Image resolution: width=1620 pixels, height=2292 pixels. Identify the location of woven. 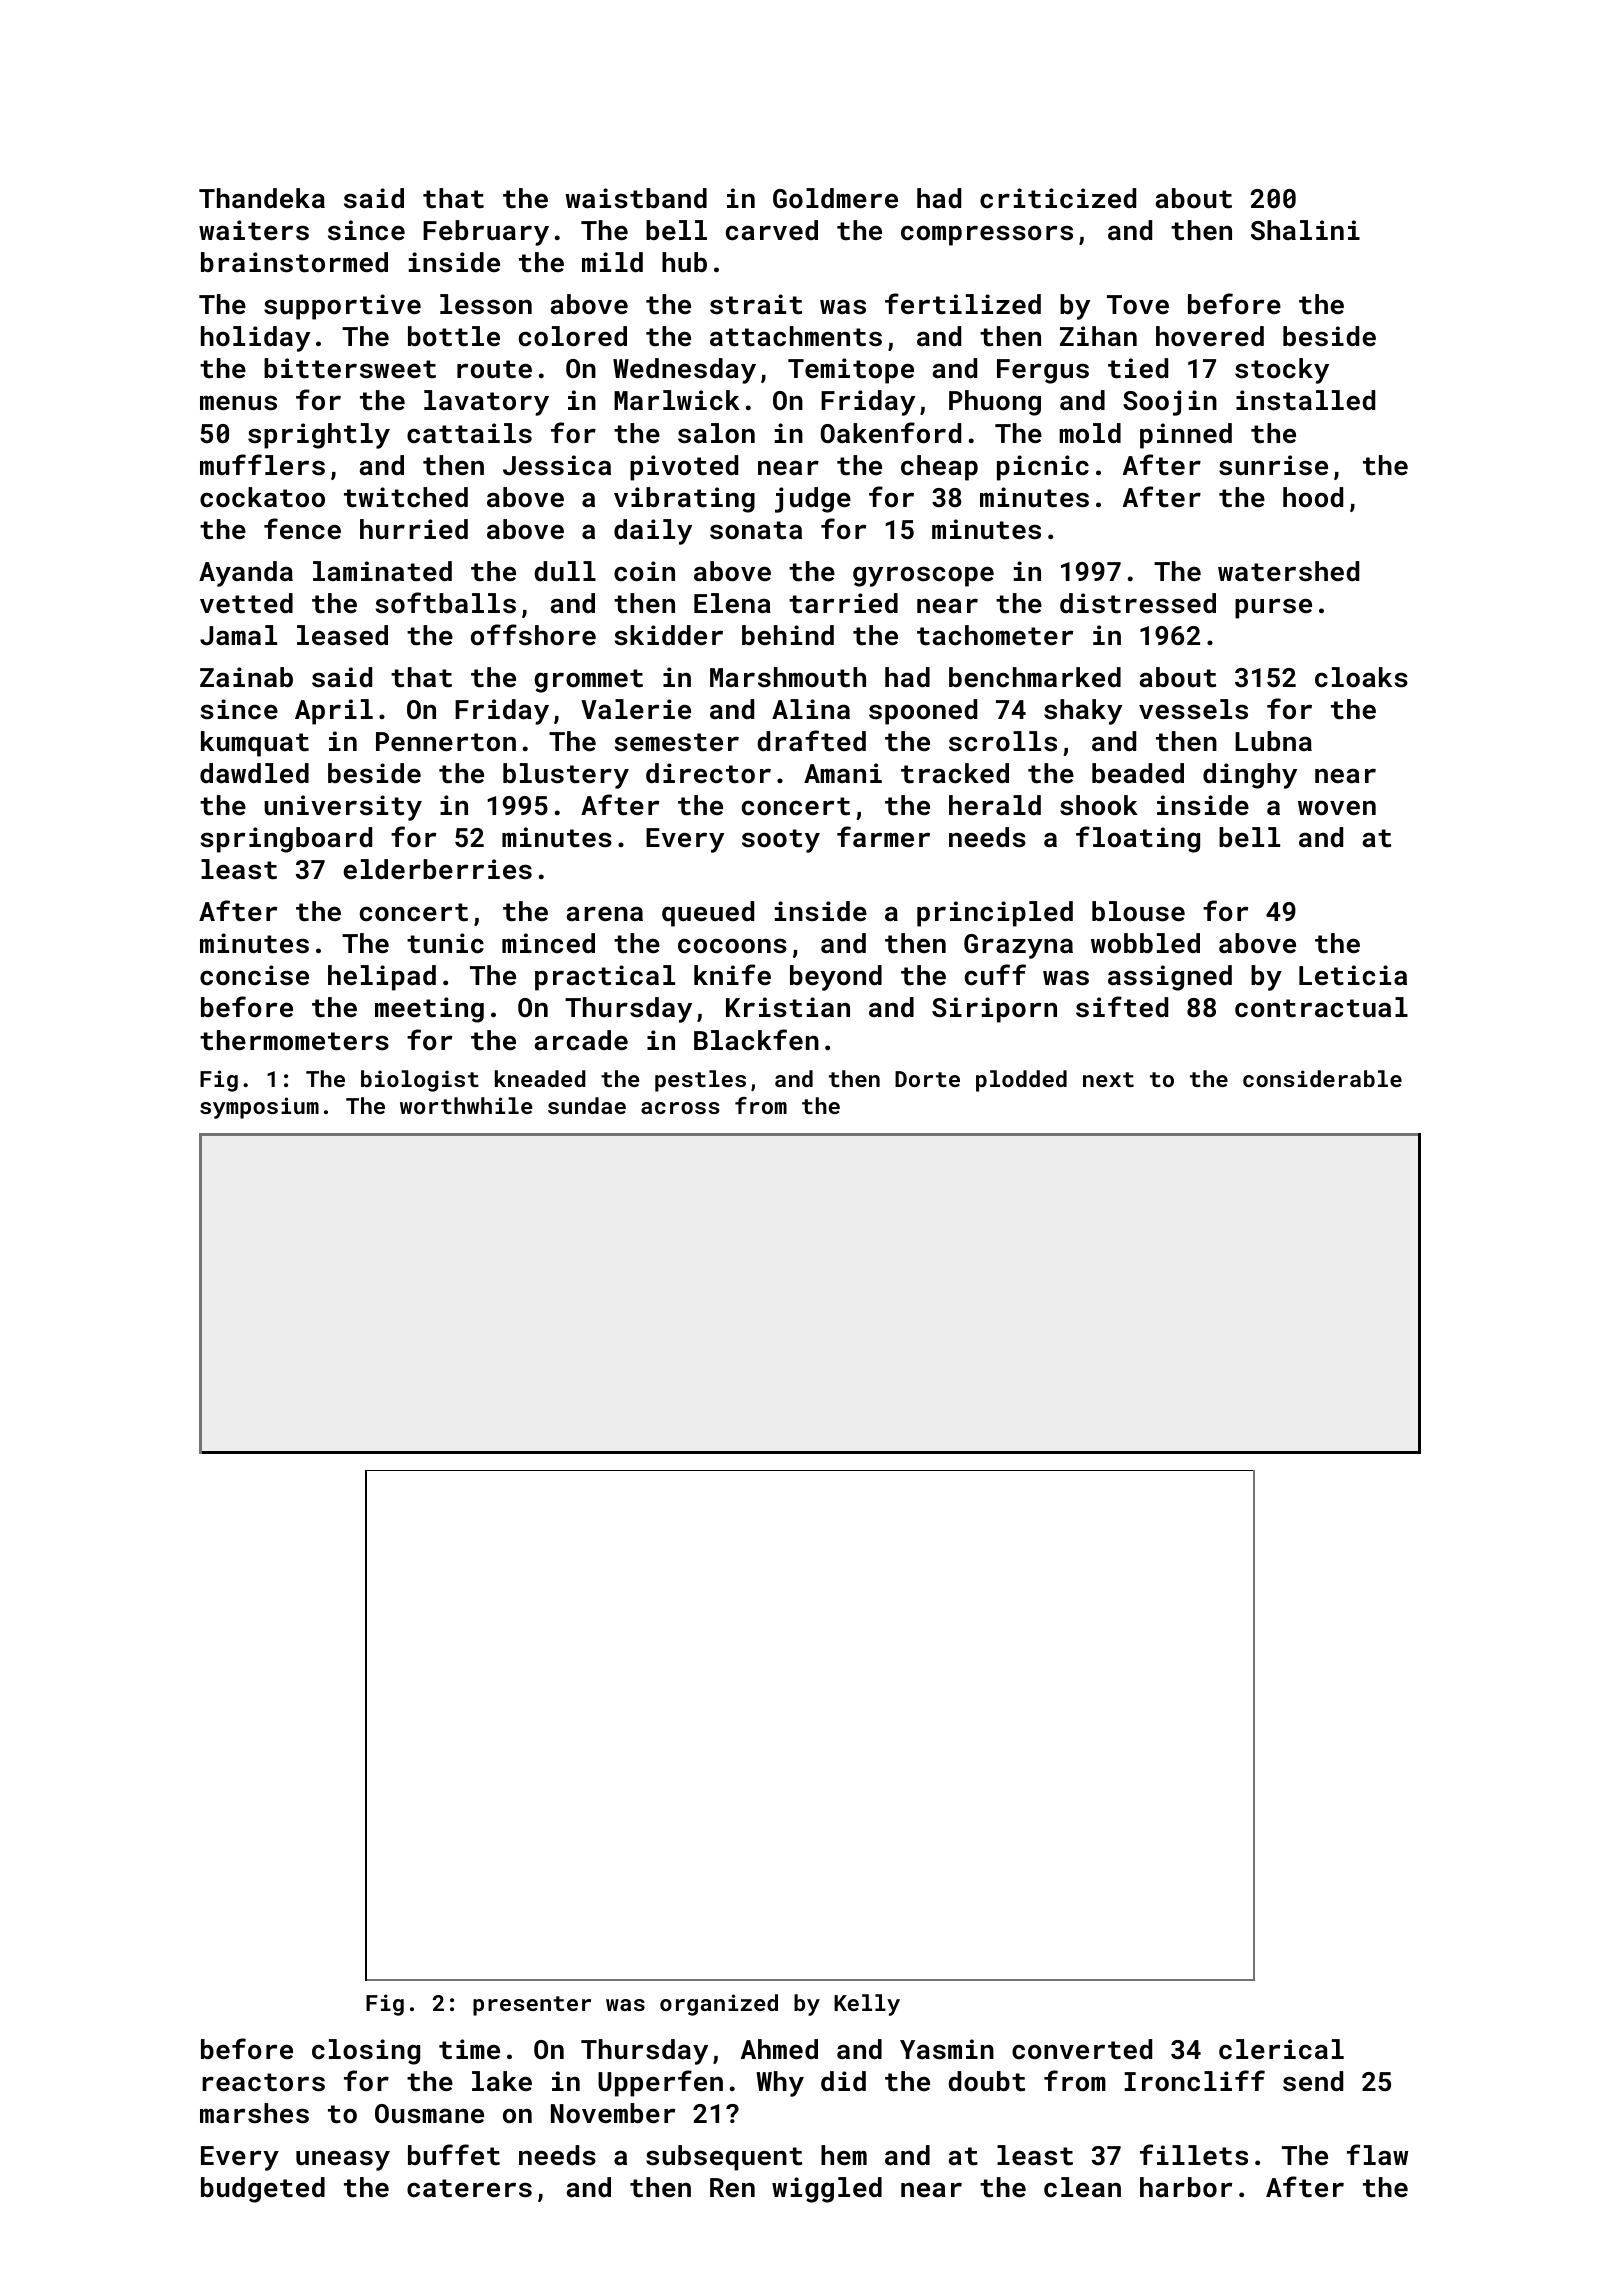
(1337, 808).
